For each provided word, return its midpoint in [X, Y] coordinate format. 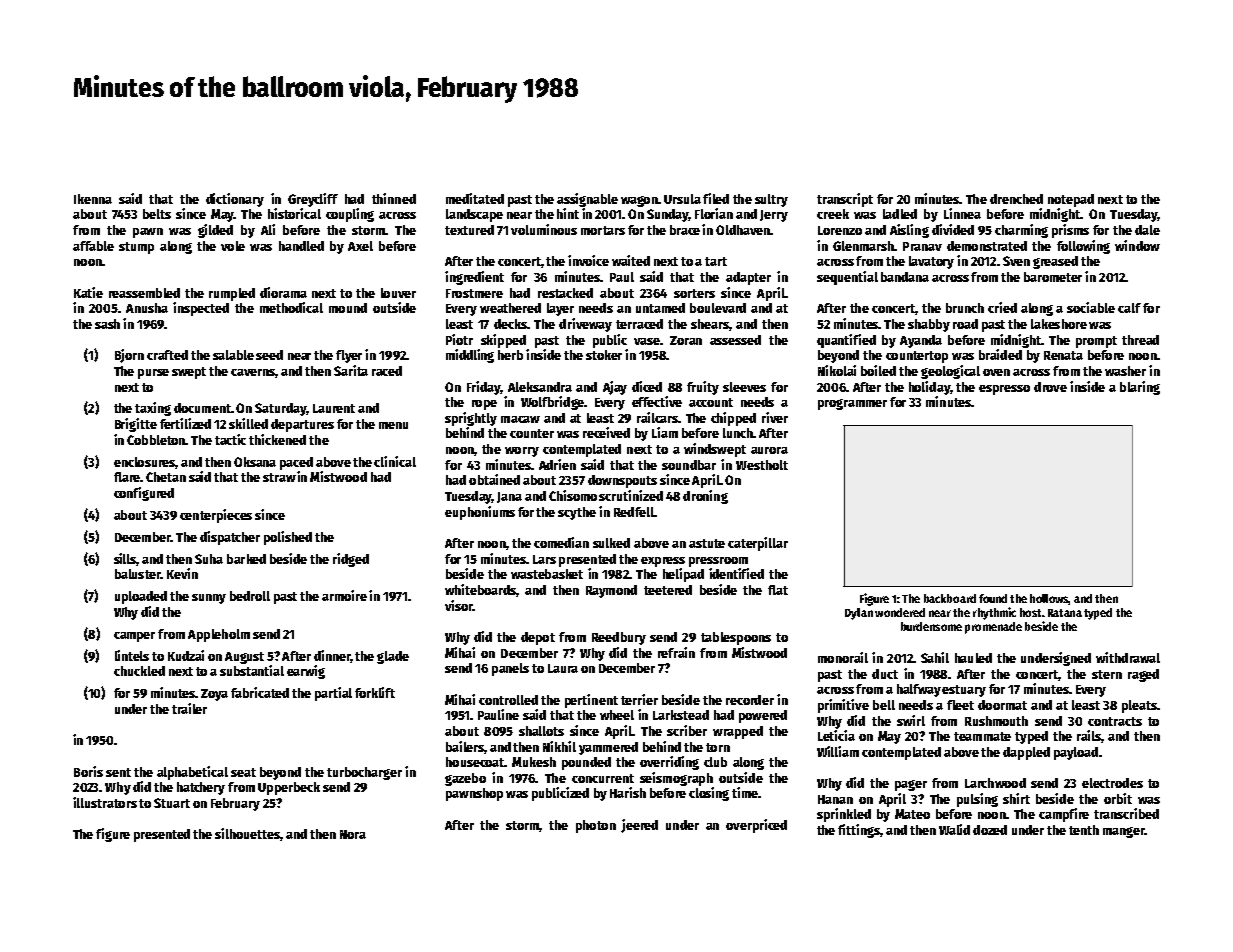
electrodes [1112, 783]
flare [127, 477]
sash [107, 324]
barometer [1053, 277]
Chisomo [573, 495]
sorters [694, 293]
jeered [639, 826]
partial [333, 694]
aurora [769, 450]
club [715, 762]
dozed [990, 830]
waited [631, 260]
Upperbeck [289, 788]
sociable [1091, 307]
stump [136, 248]
